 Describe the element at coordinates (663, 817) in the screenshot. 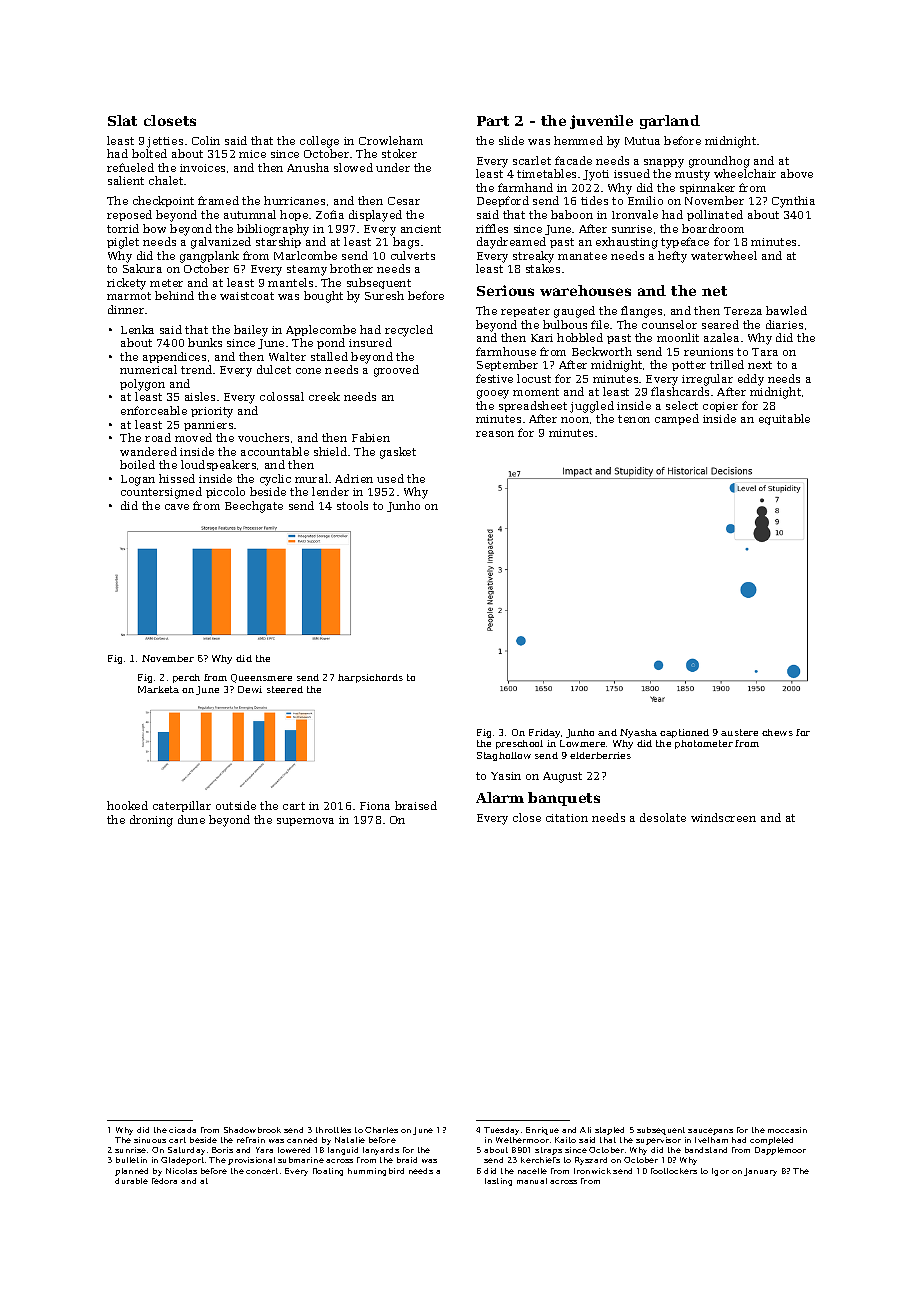

I see `desolate` at that location.
